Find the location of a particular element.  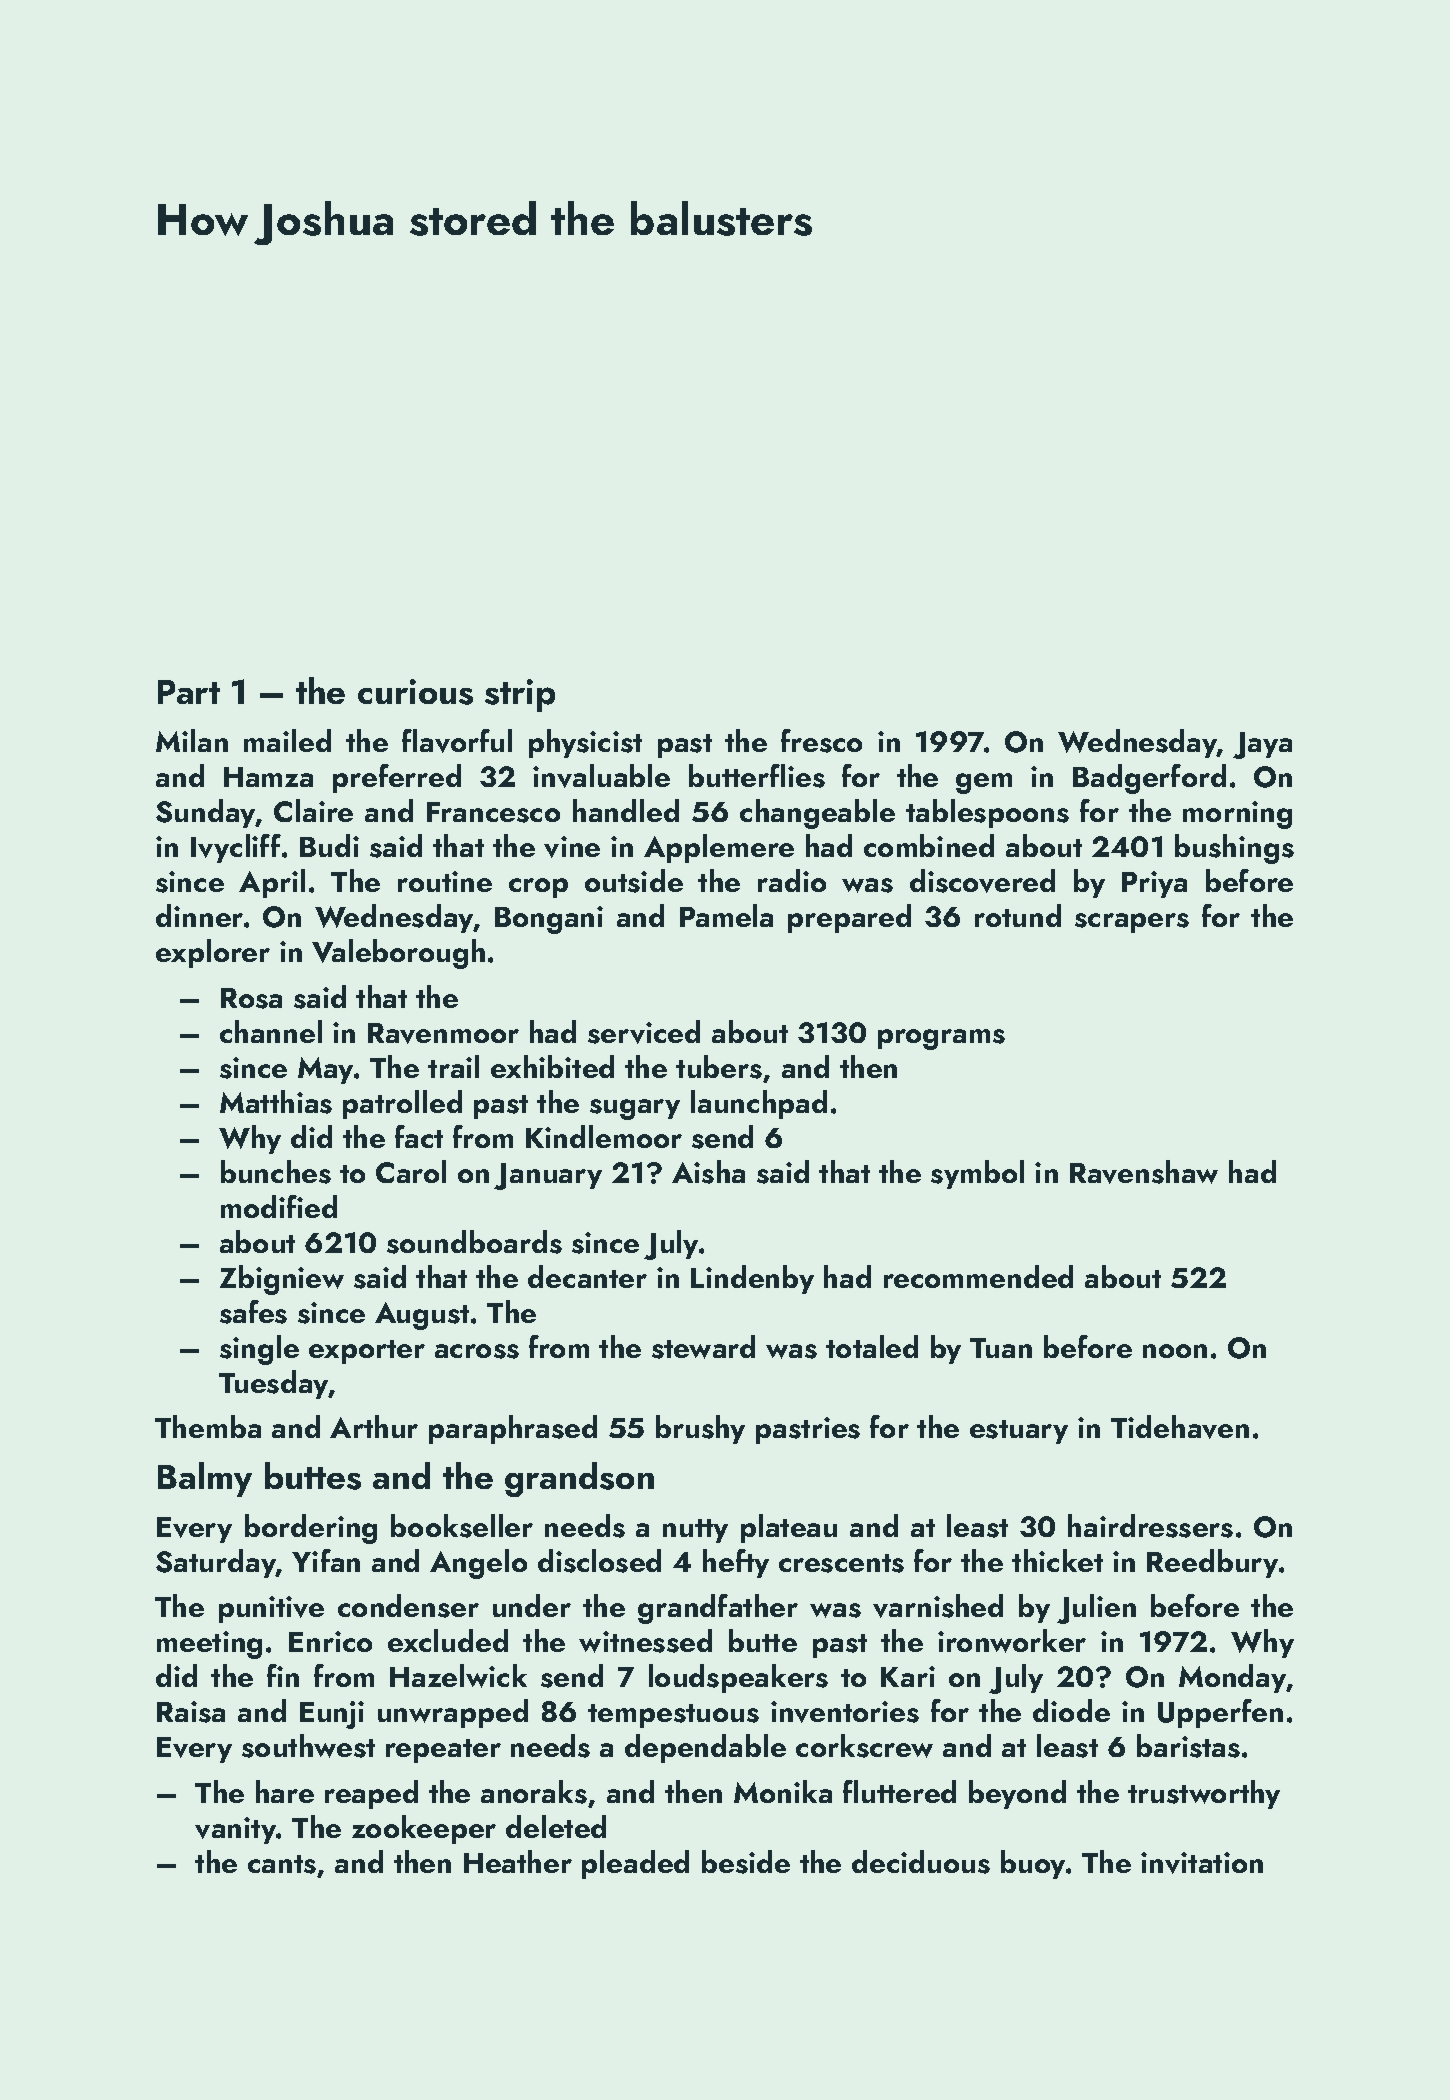

cants is located at coordinates (282, 1864).
